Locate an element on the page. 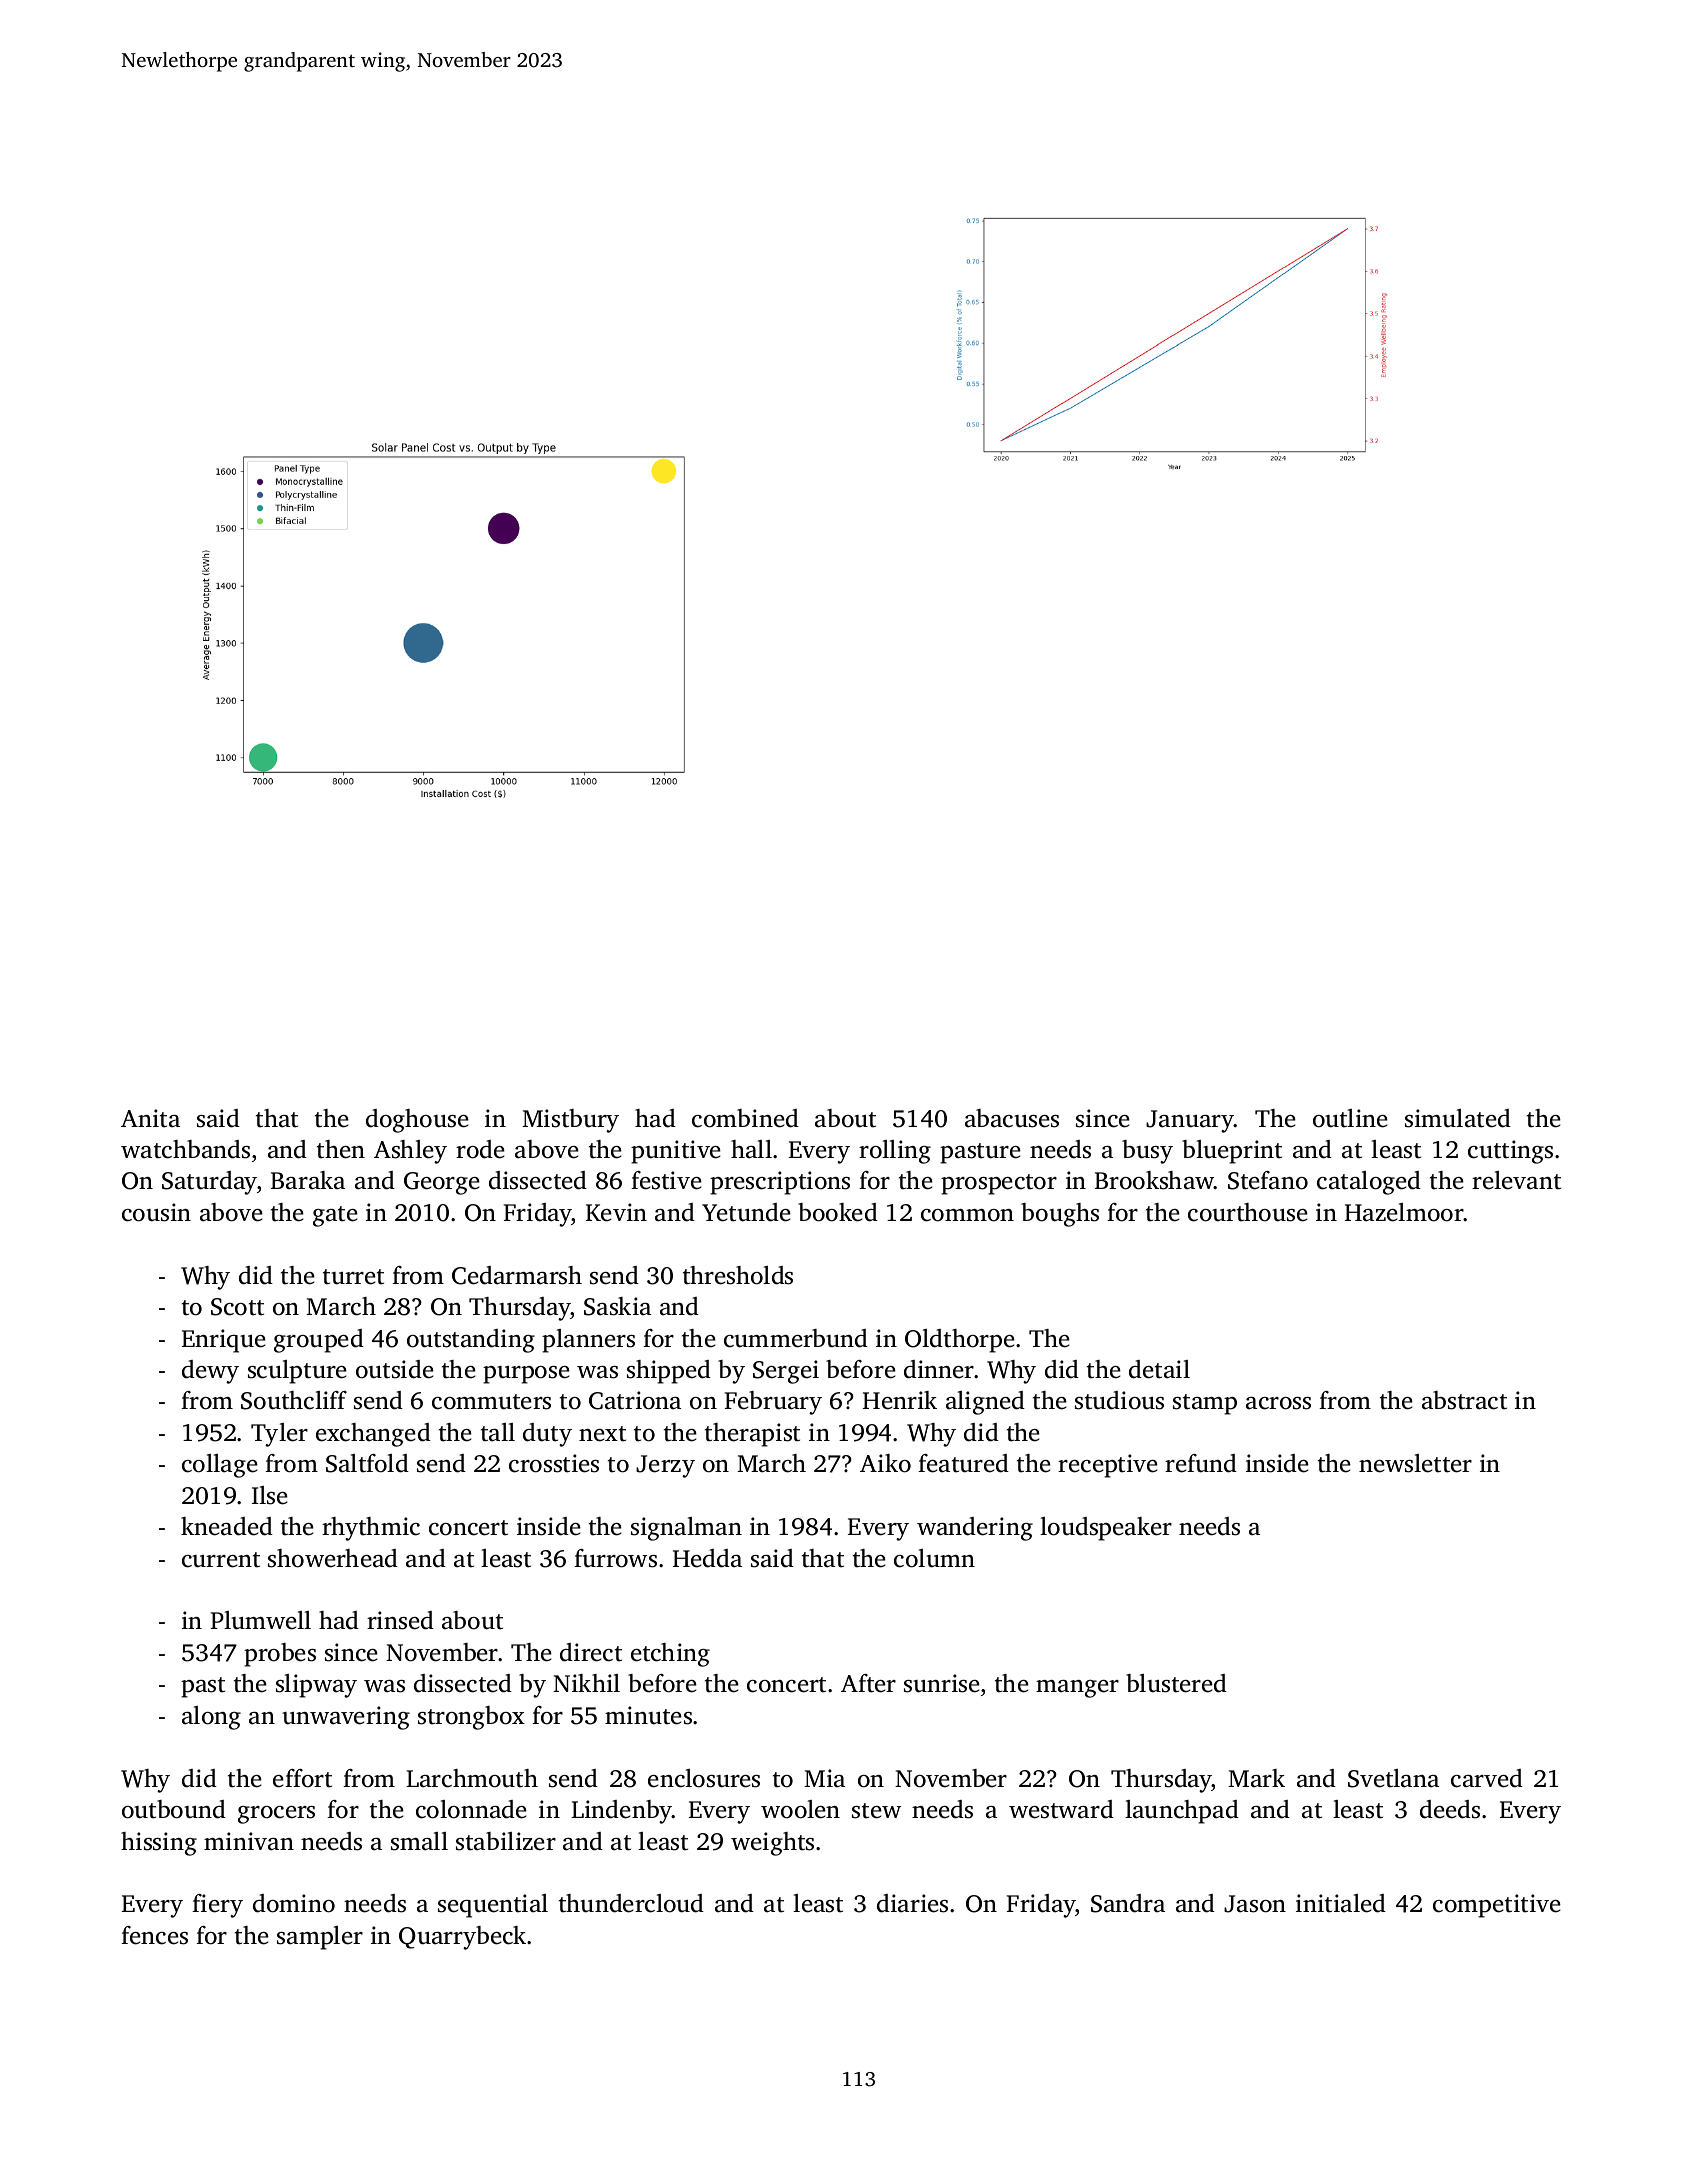  prescriptions is located at coordinates (780, 1183).
